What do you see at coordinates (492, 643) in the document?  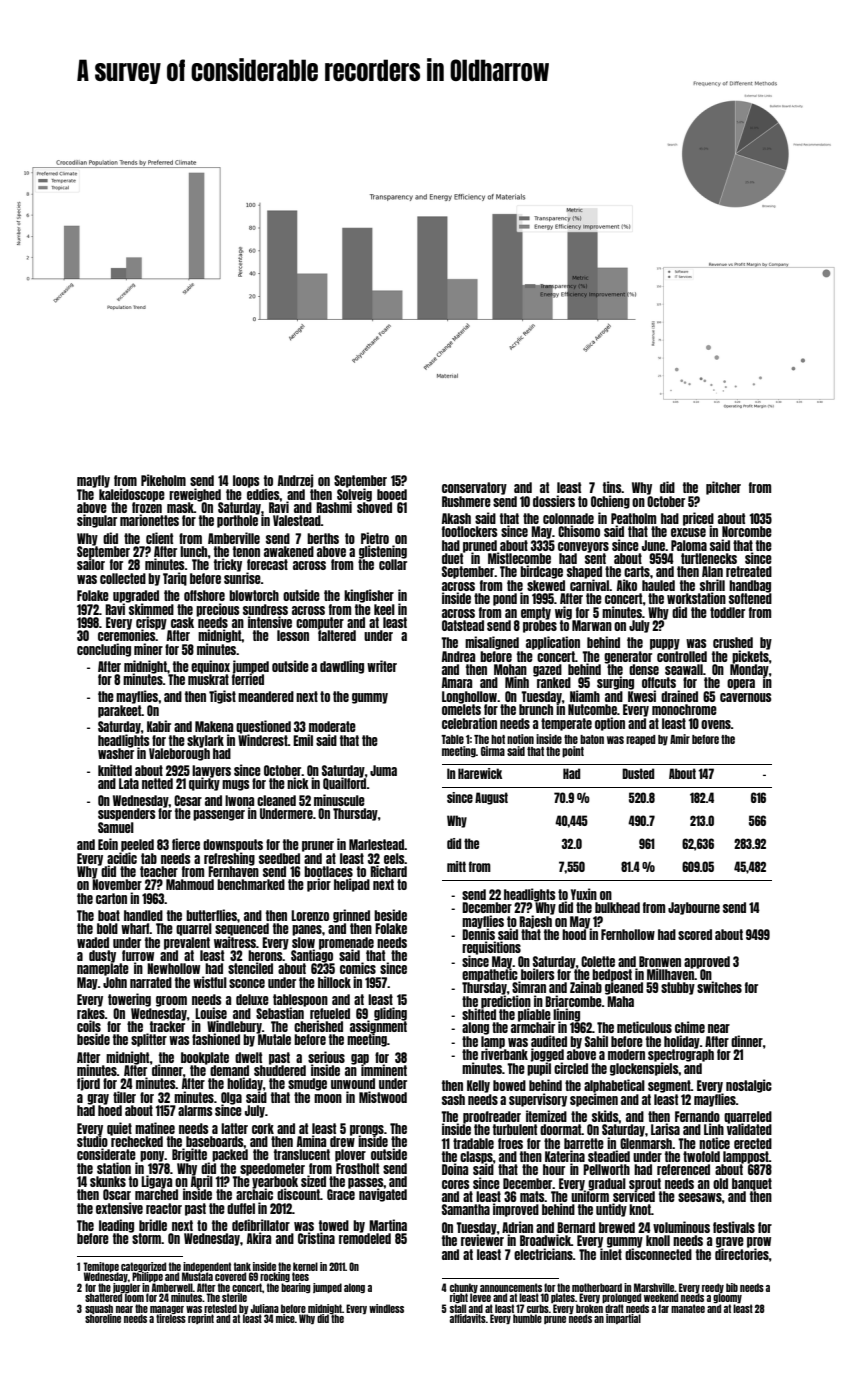 I see `misaligned` at bounding box center [492, 643].
